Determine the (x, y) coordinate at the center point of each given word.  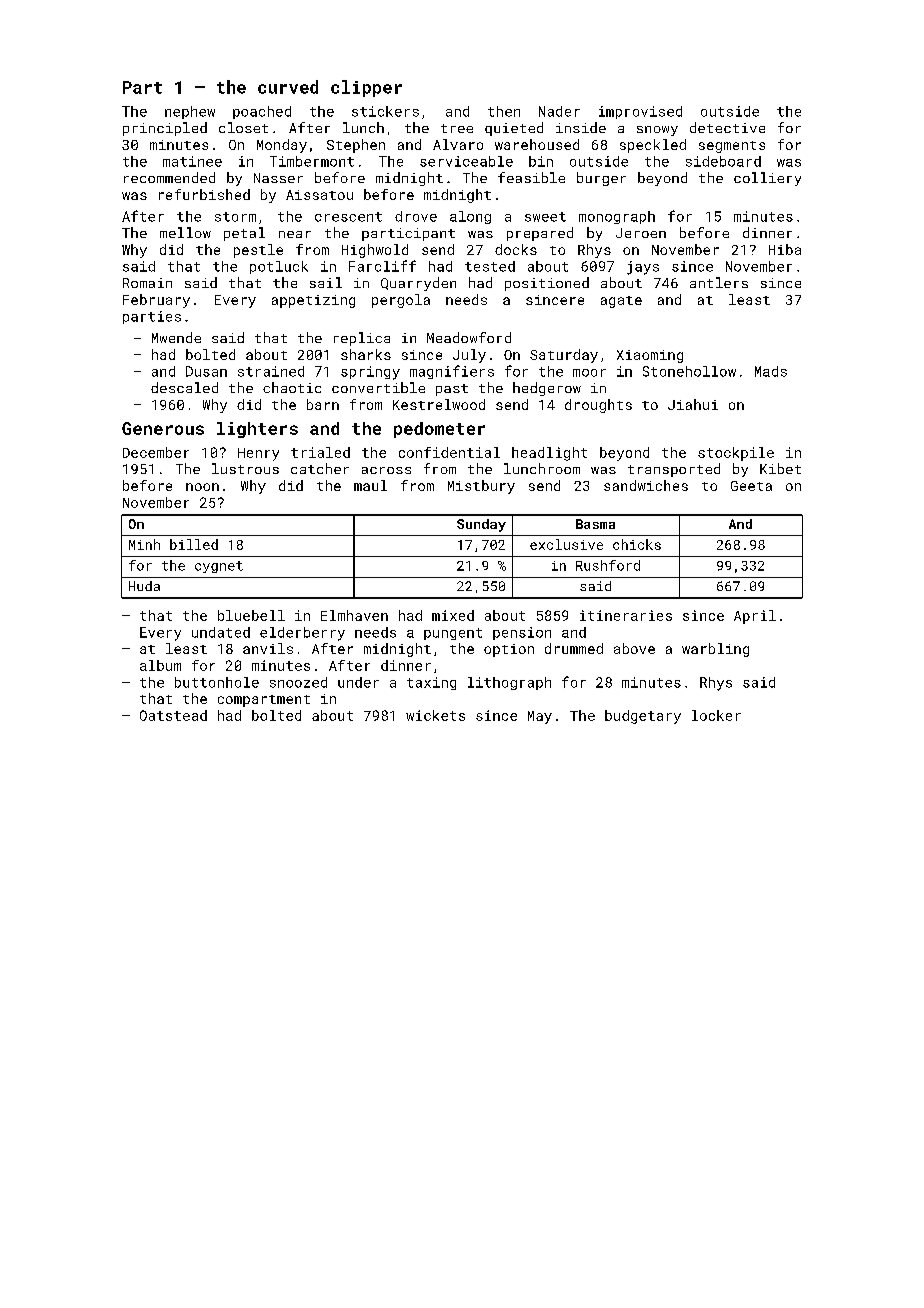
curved (288, 87)
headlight (549, 454)
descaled (184, 387)
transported (674, 470)
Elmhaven (354, 615)
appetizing (313, 301)
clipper (366, 88)
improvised (640, 112)
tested (490, 266)
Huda (144, 586)
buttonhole (217, 682)
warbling (715, 650)
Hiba (785, 249)
